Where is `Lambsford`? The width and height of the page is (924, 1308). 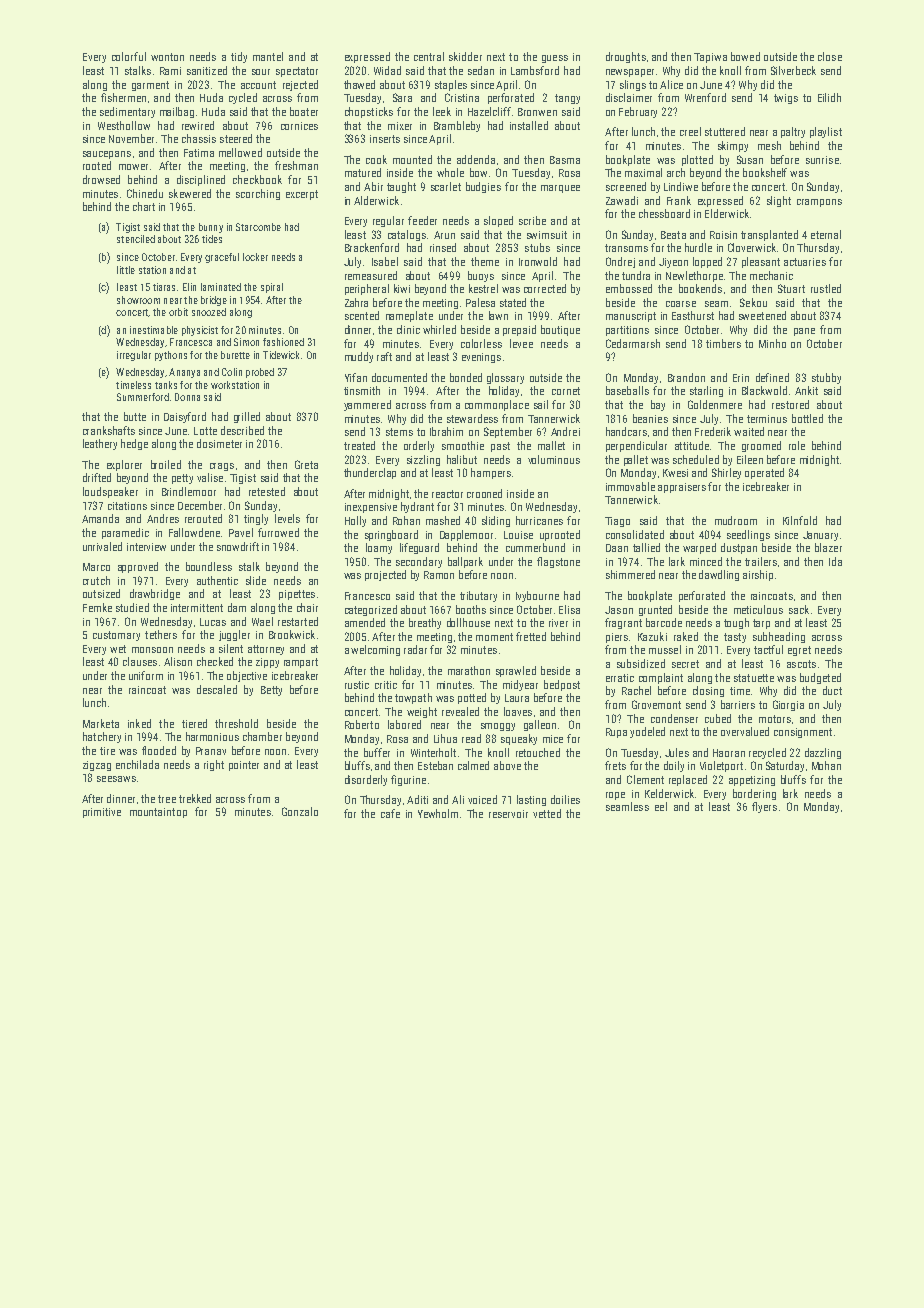
Lambsford is located at coordinates (535, 70).
